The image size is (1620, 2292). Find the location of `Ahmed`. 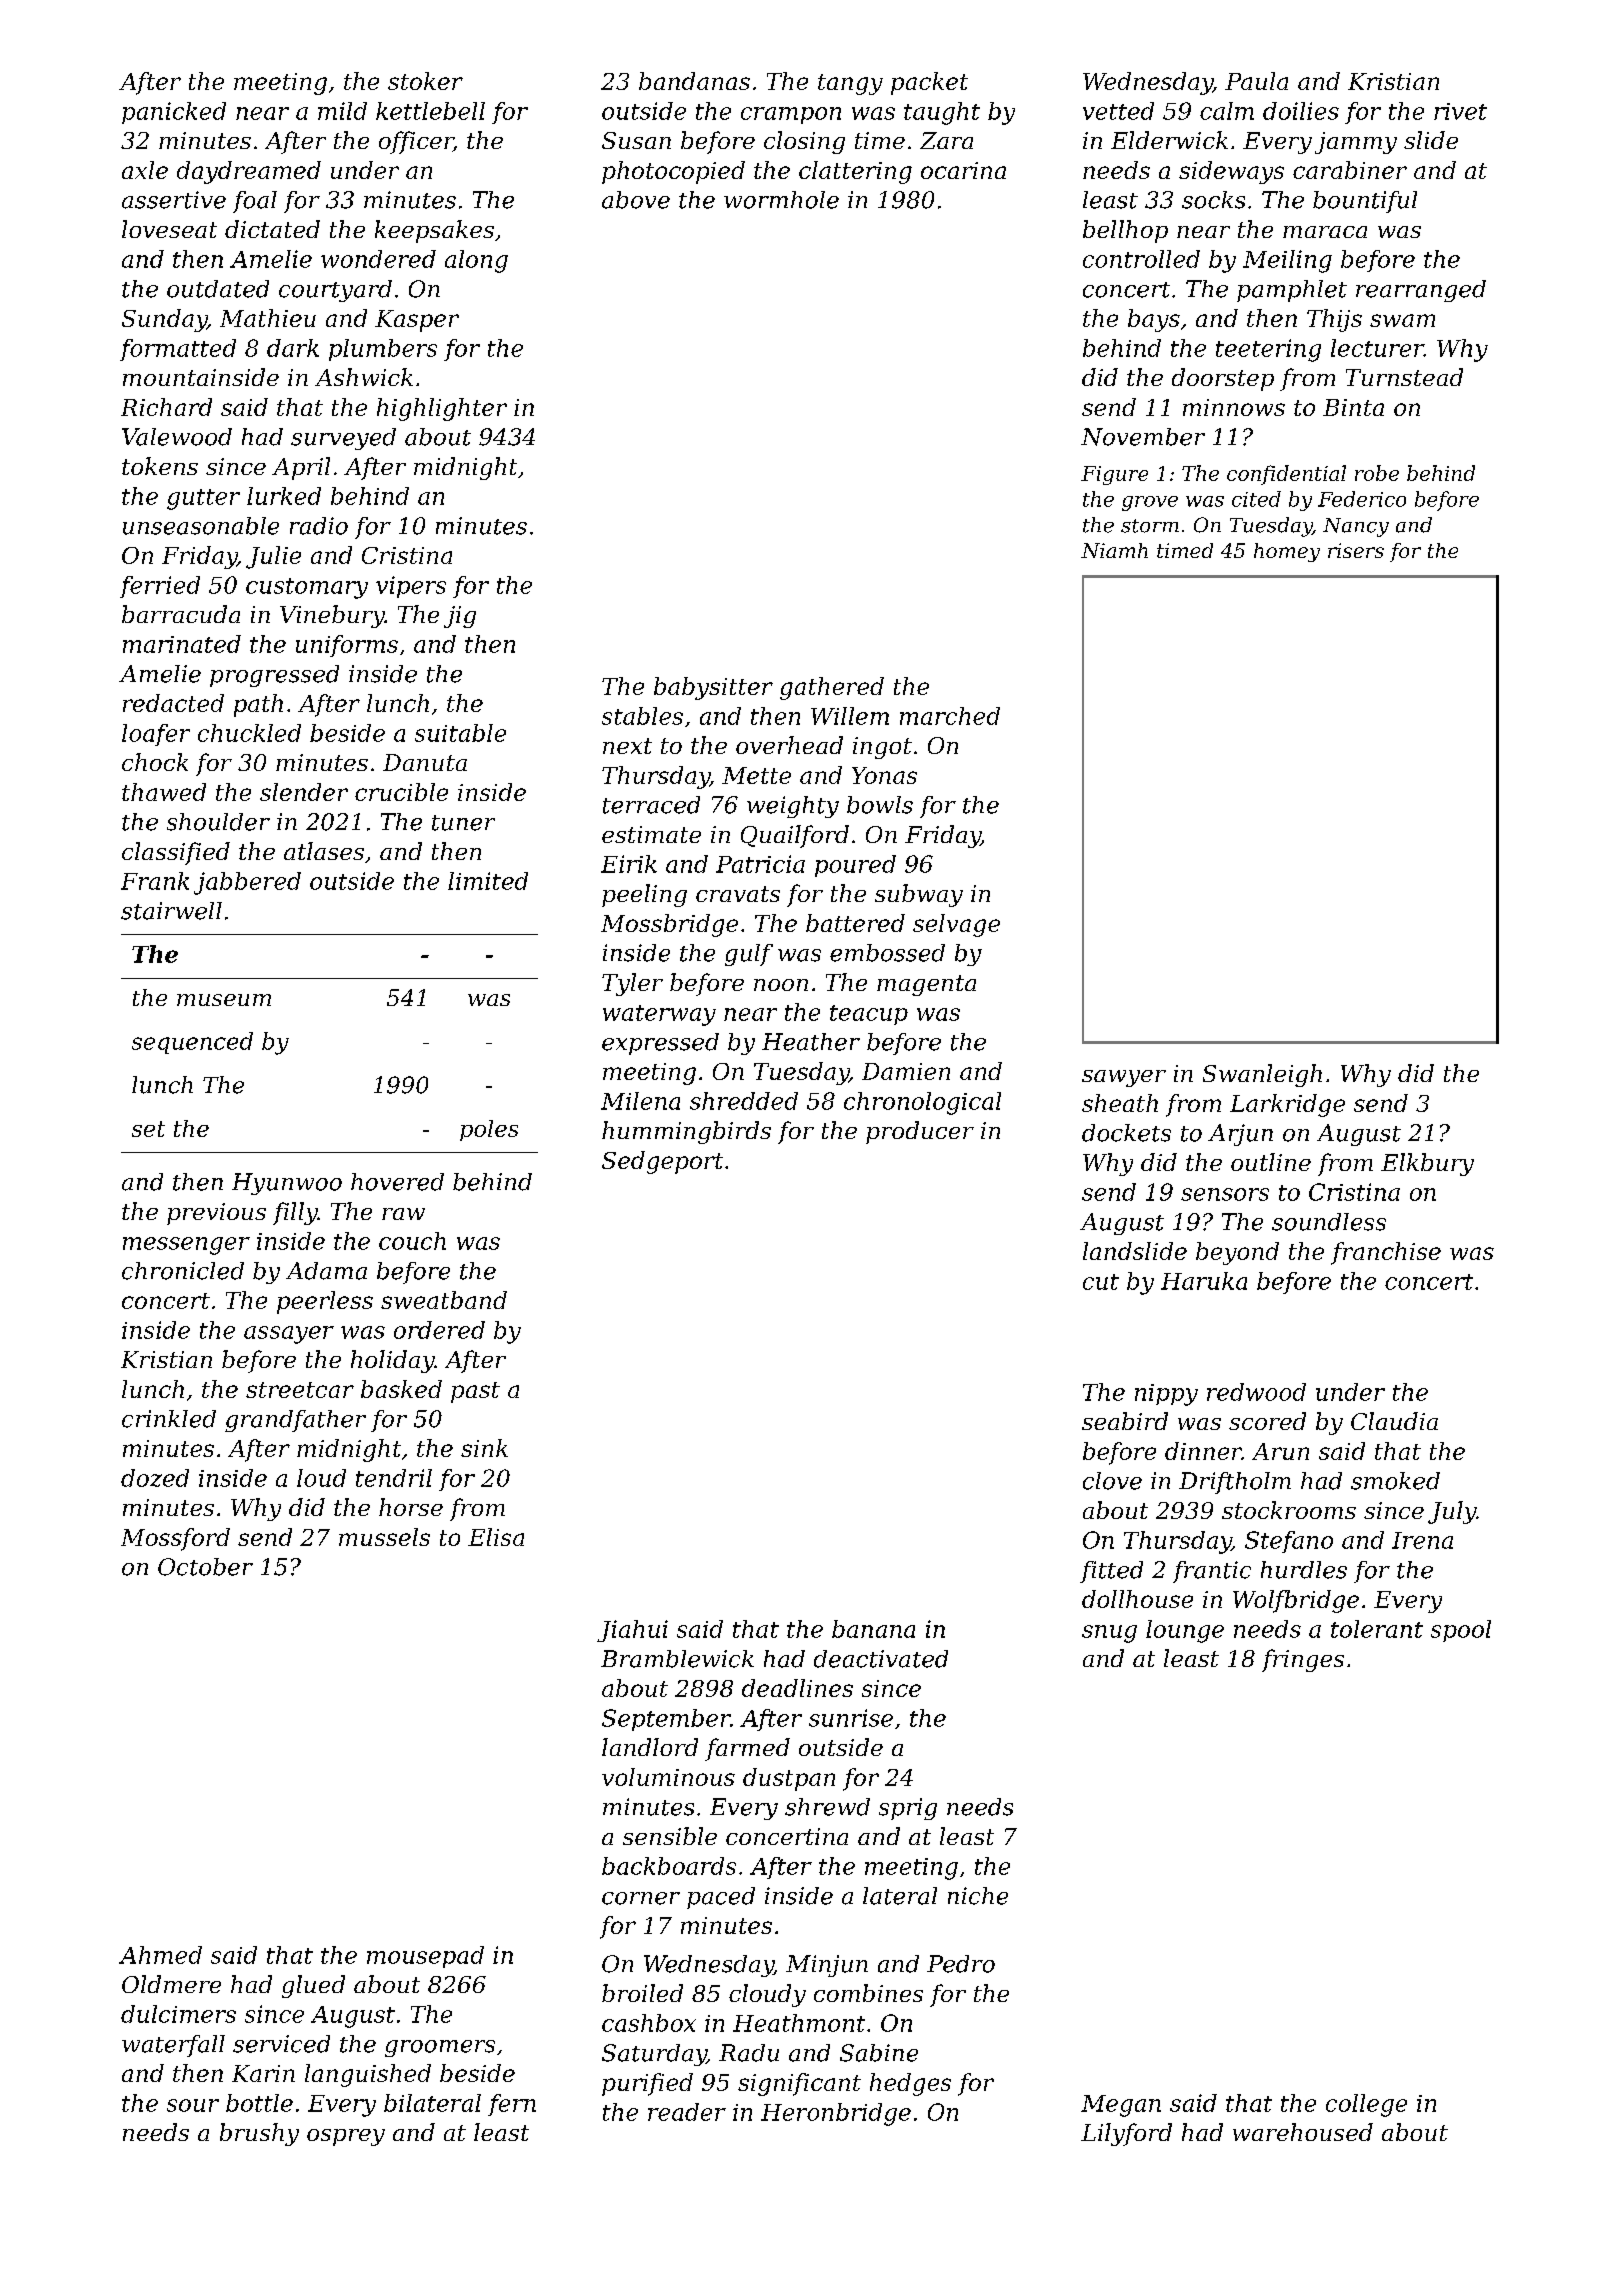

Ahmed is located at coordinates (160, 1955).
